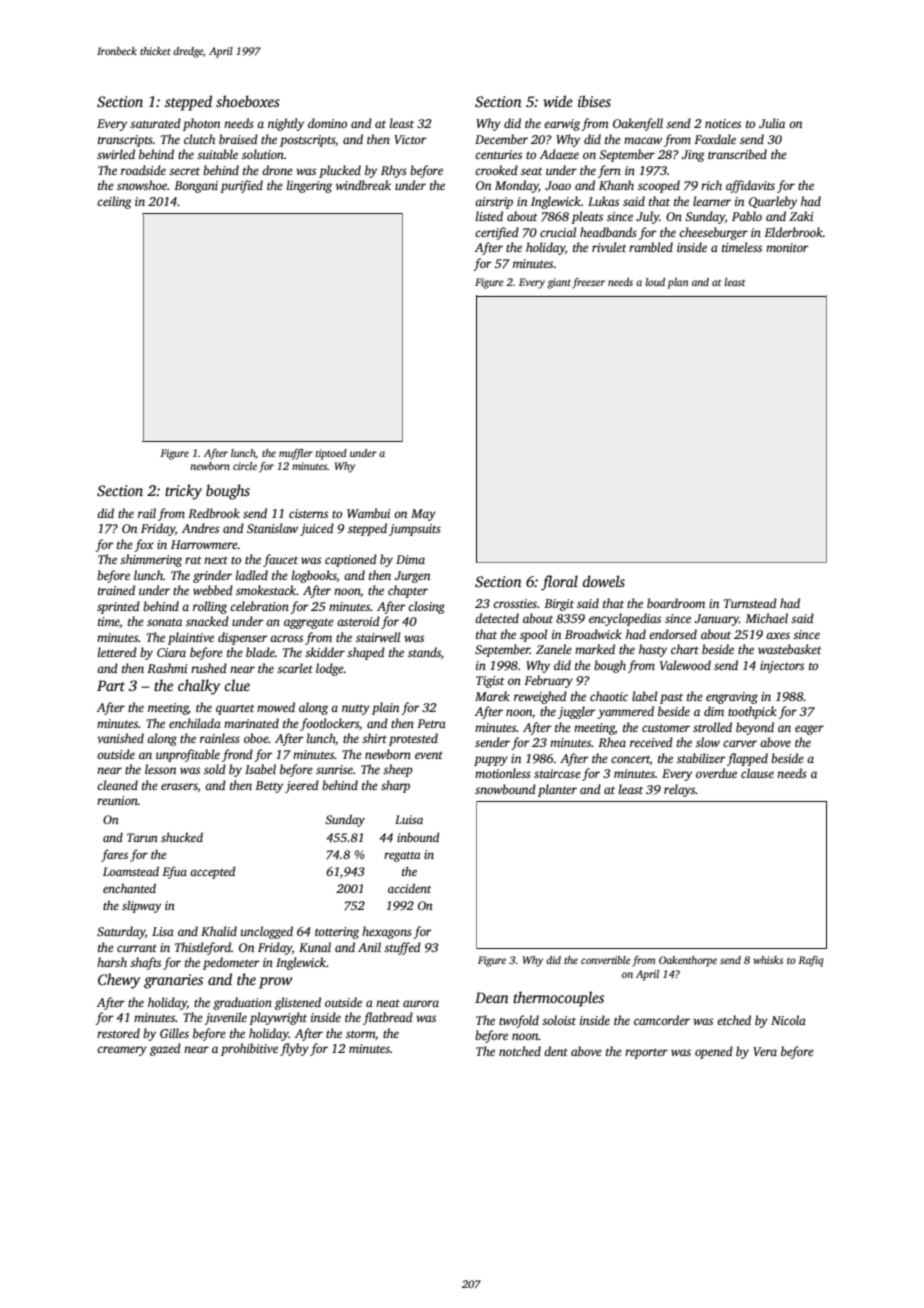 Image resolution: width=924 pixels, height=1308 pixels. I want to click on stands, so click(424, 652).
